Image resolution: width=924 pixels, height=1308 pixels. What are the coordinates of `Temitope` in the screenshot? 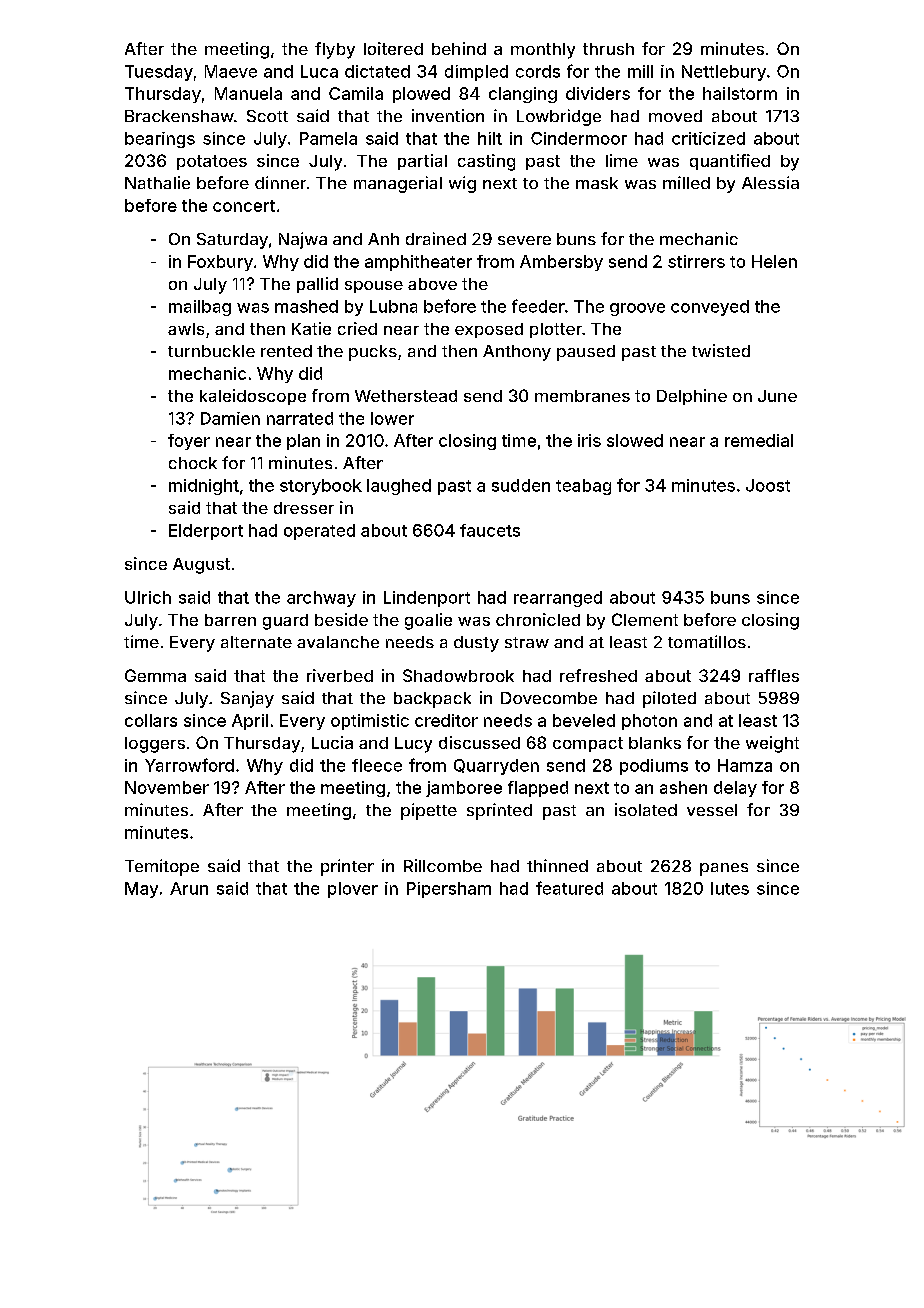 It's located at (162, 867).
